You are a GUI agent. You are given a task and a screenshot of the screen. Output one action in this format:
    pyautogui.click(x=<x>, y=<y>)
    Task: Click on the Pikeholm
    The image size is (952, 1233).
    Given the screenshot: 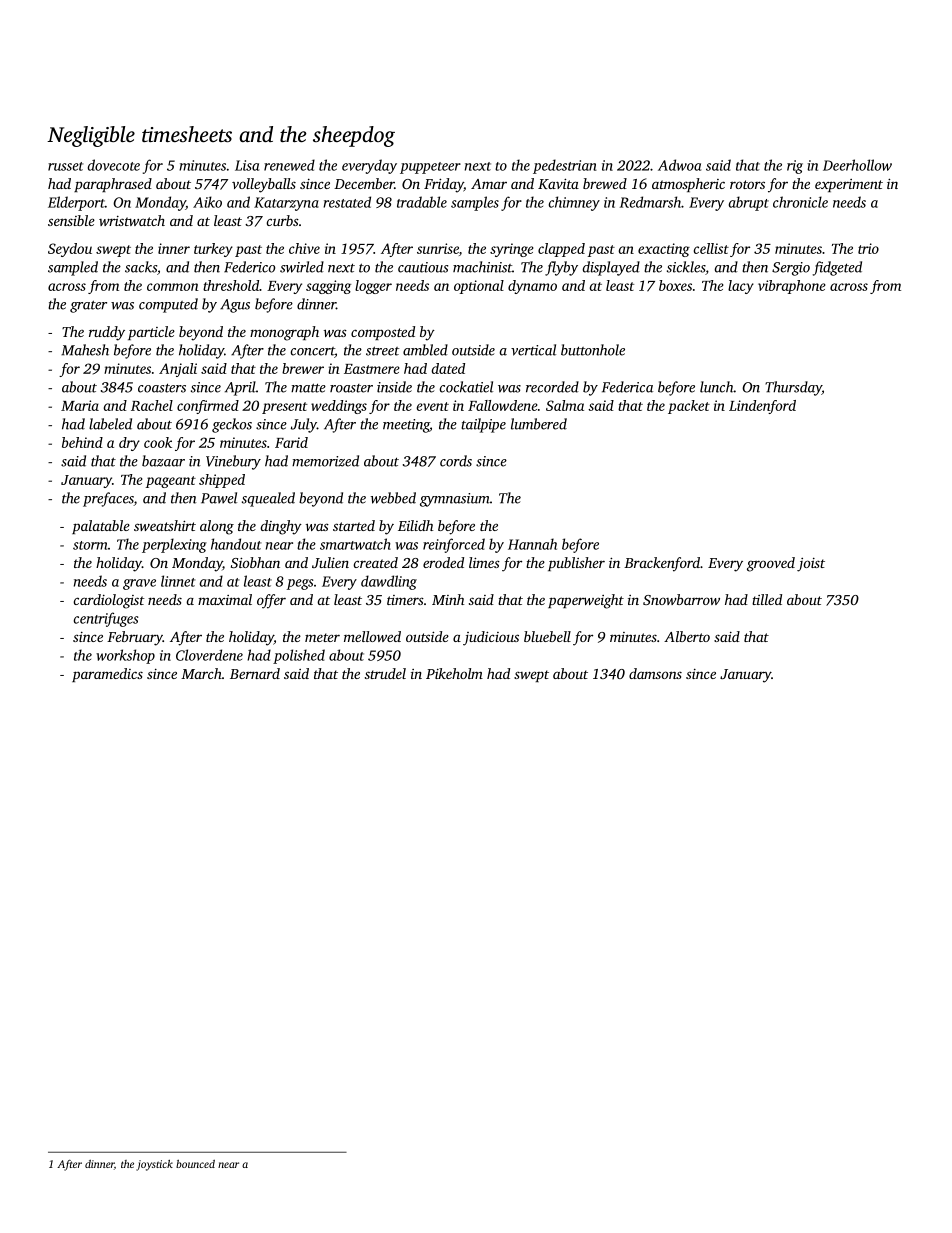 What is the action you would take?
    pyautogui.click(x=454, y=673)
